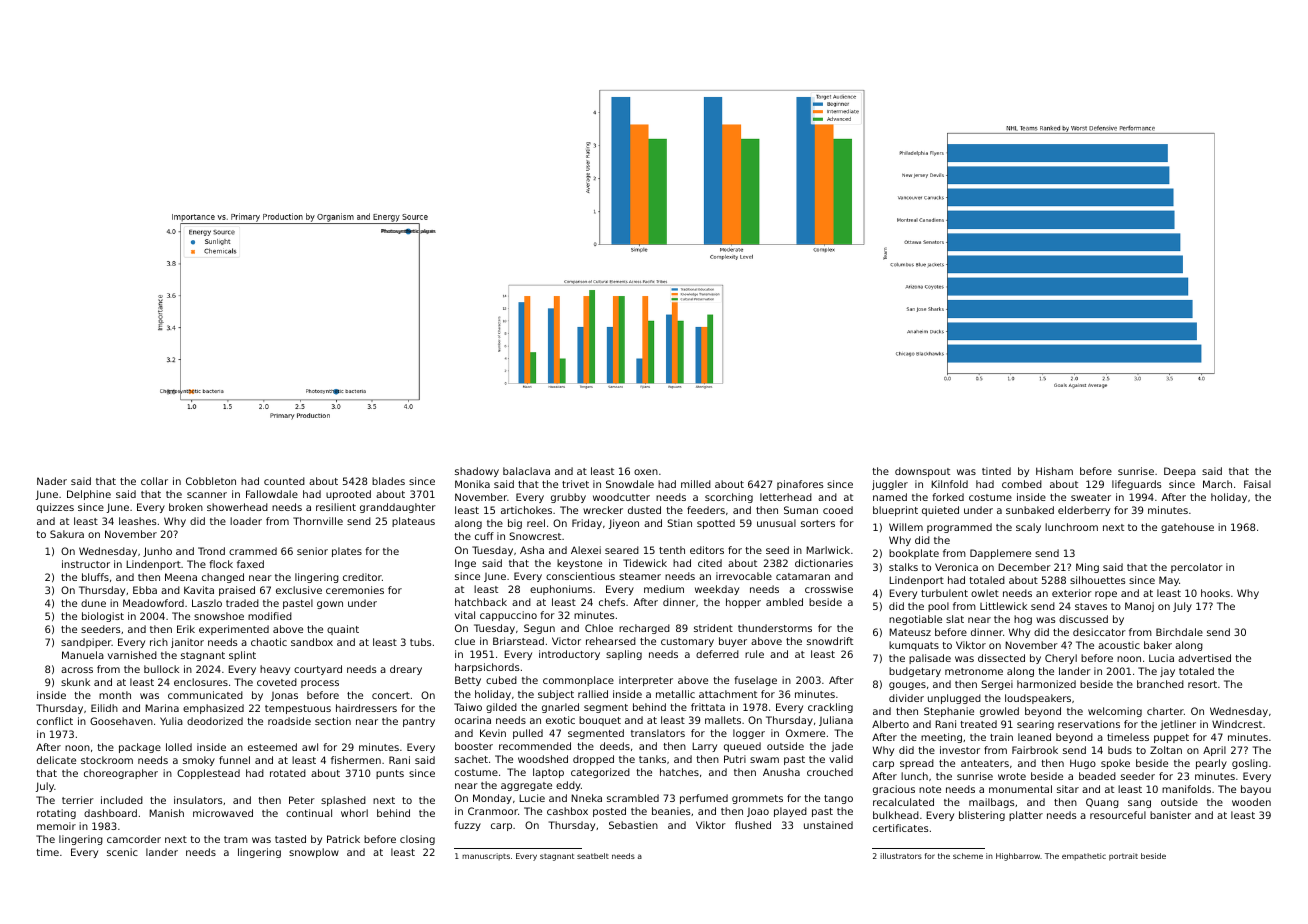 The image size is (1308, 924). I want to click on tango, so click(838, 799).
